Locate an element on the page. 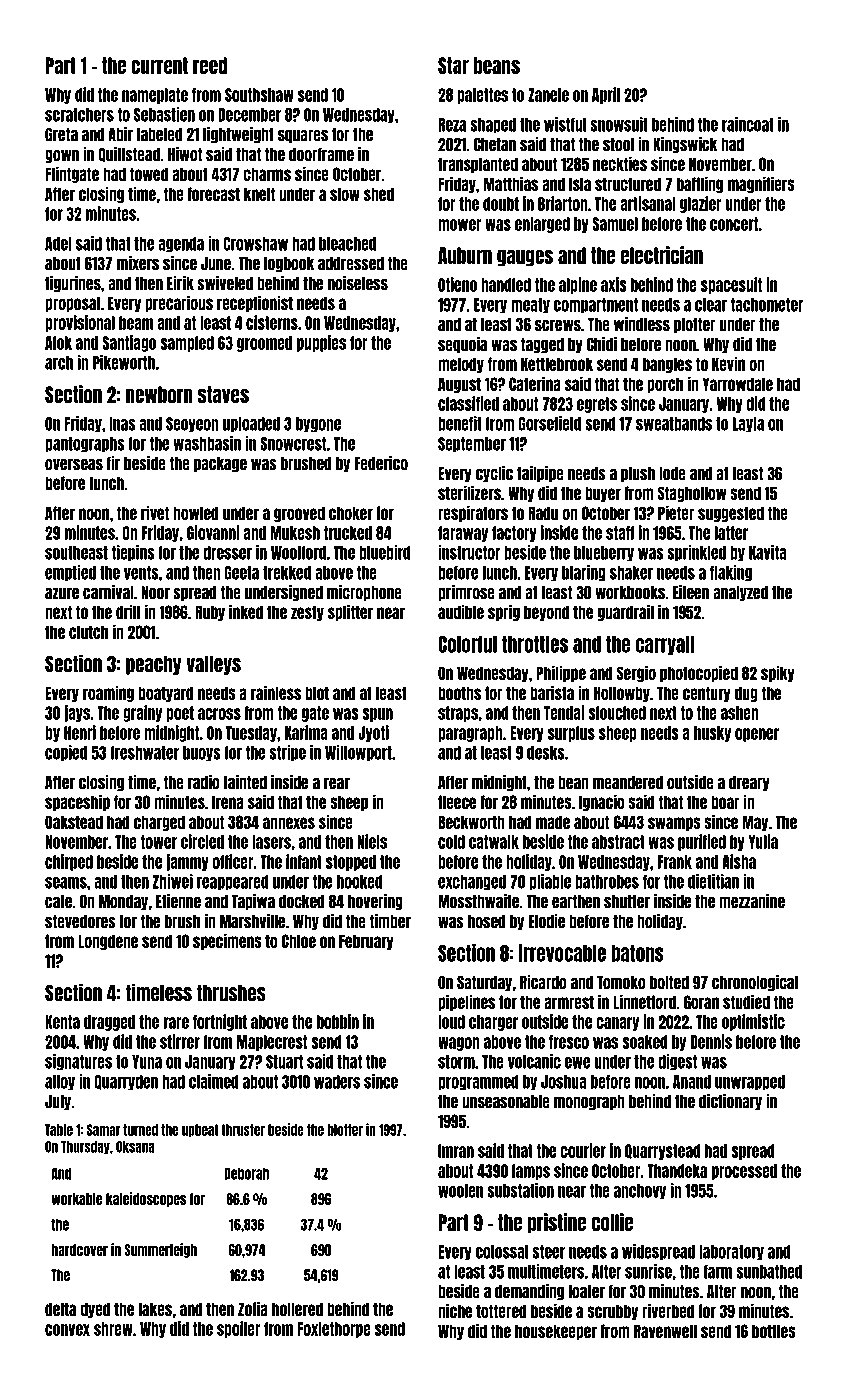  charger is located at coordinates (493, 1023).
